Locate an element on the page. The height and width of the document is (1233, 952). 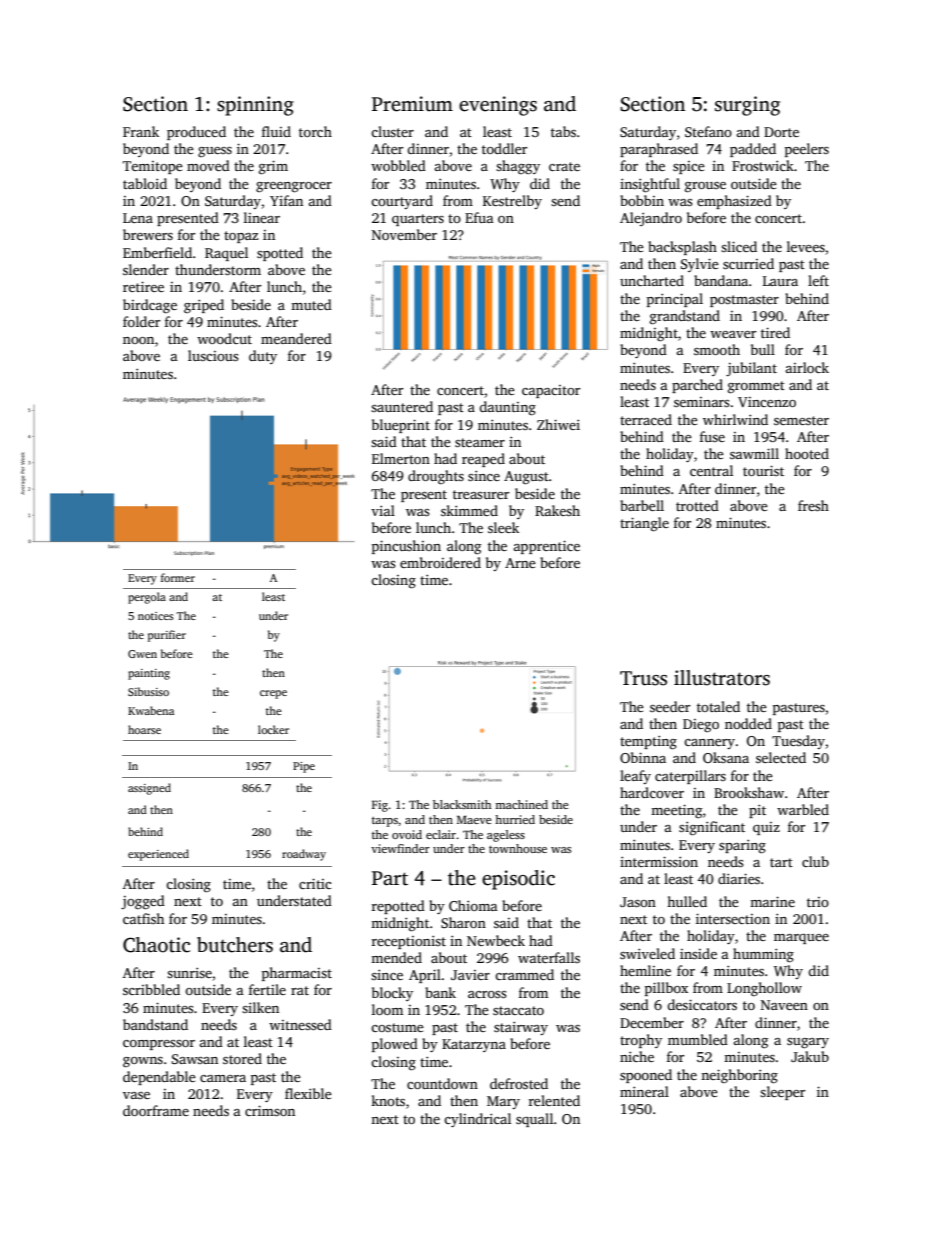
evenings is located at coordinates (498, 106).
